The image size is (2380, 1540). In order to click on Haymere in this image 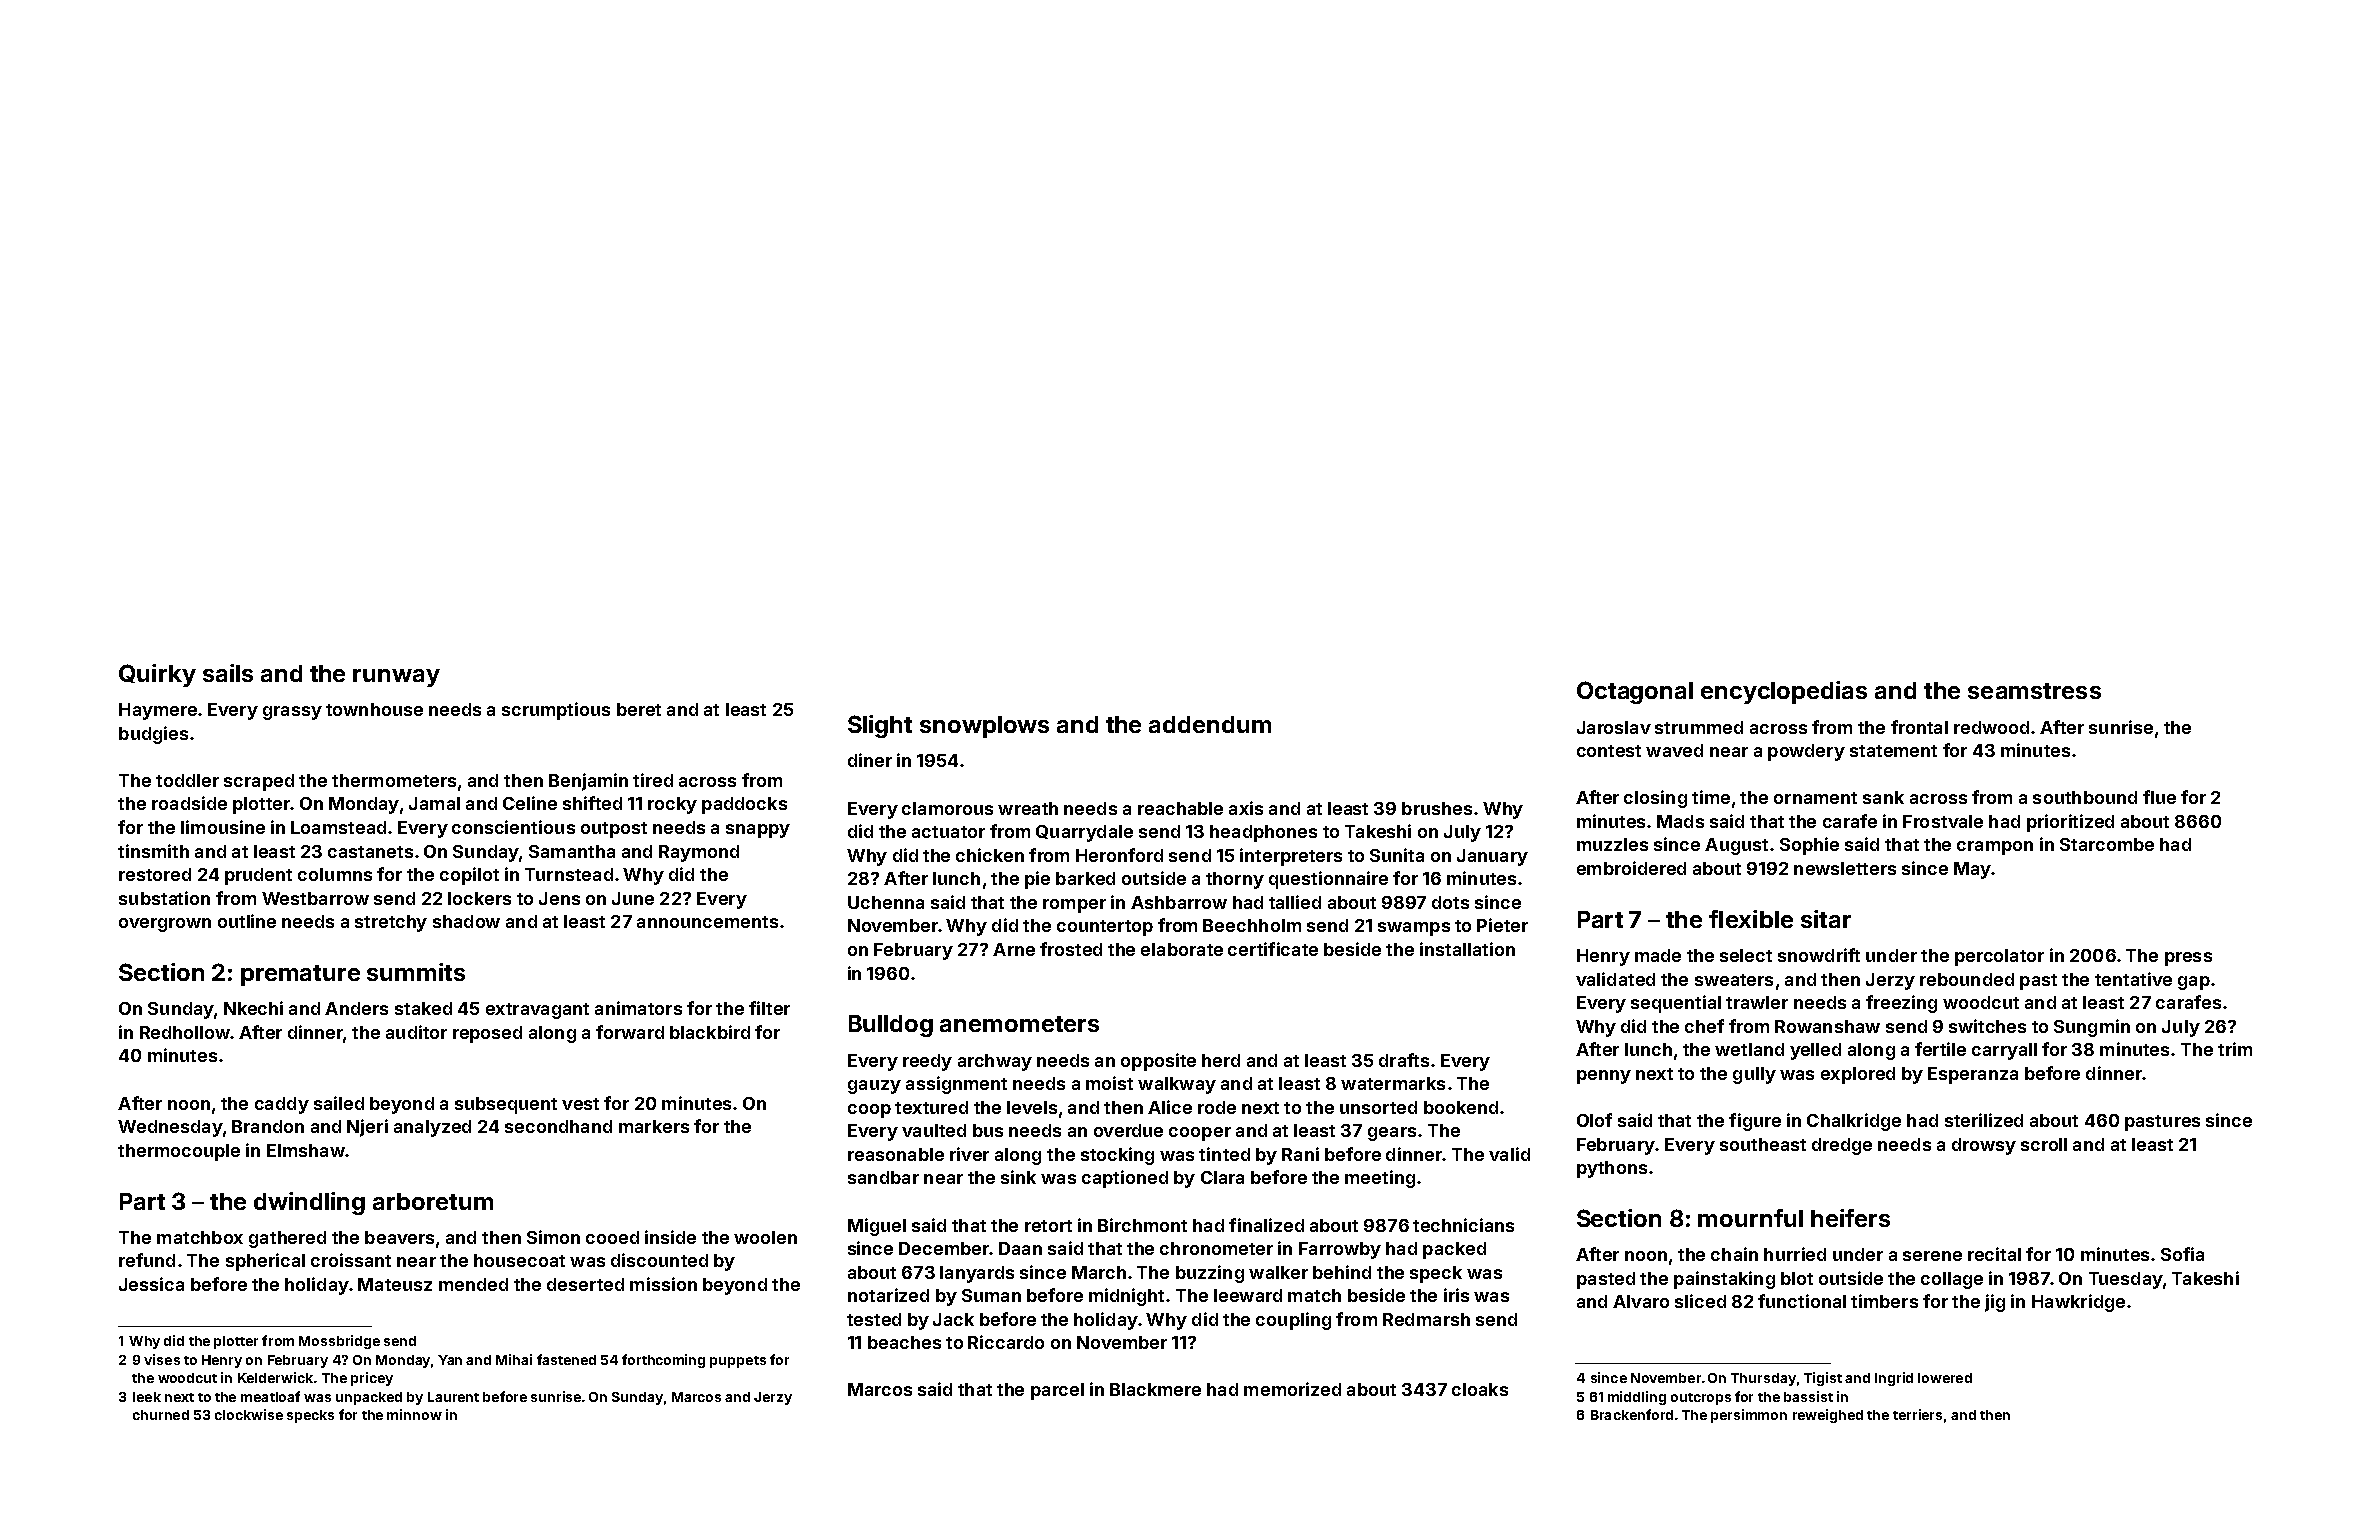, I will do `click(158, 711)`.
